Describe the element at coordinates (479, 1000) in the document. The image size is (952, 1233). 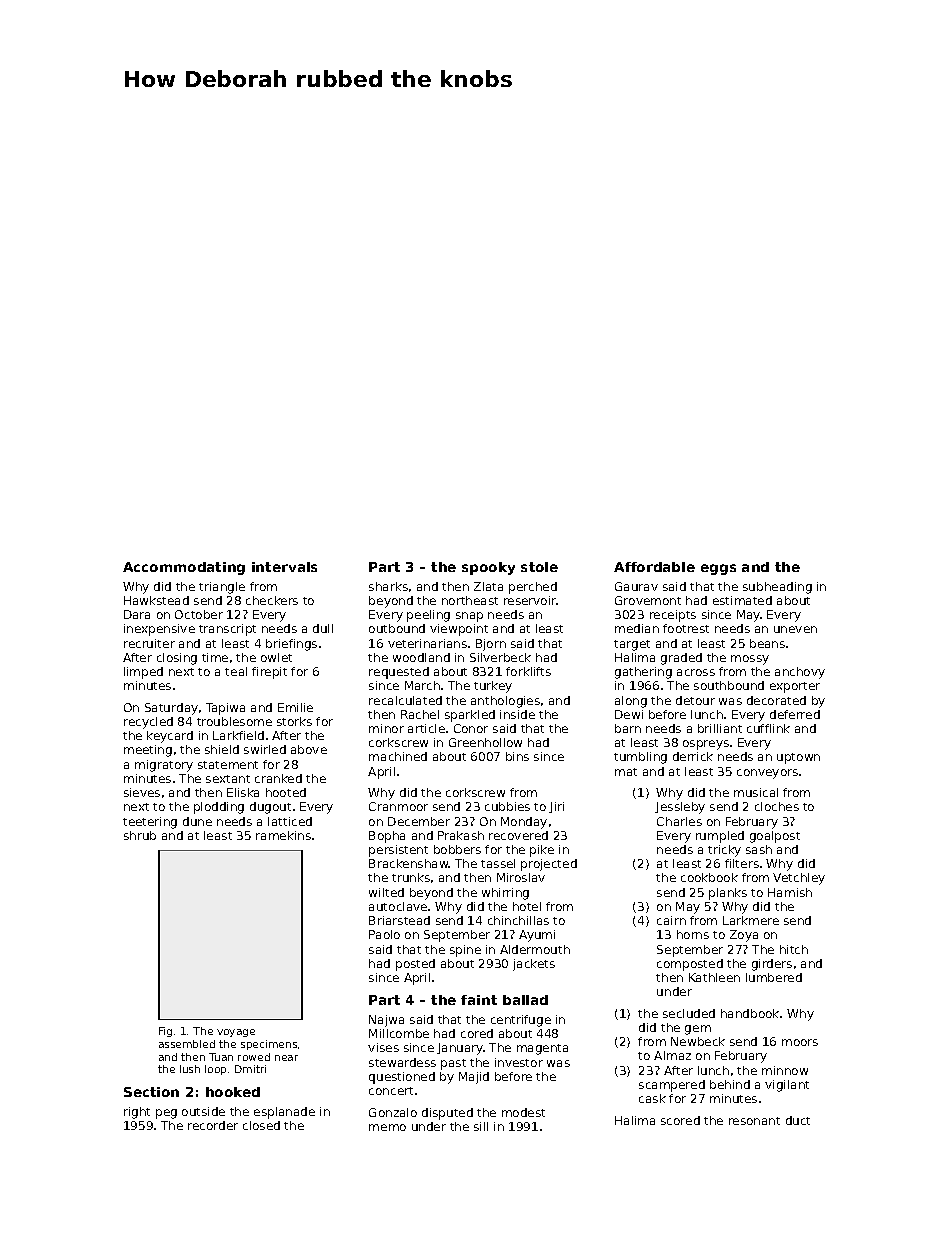
I see `faint` at that location.
